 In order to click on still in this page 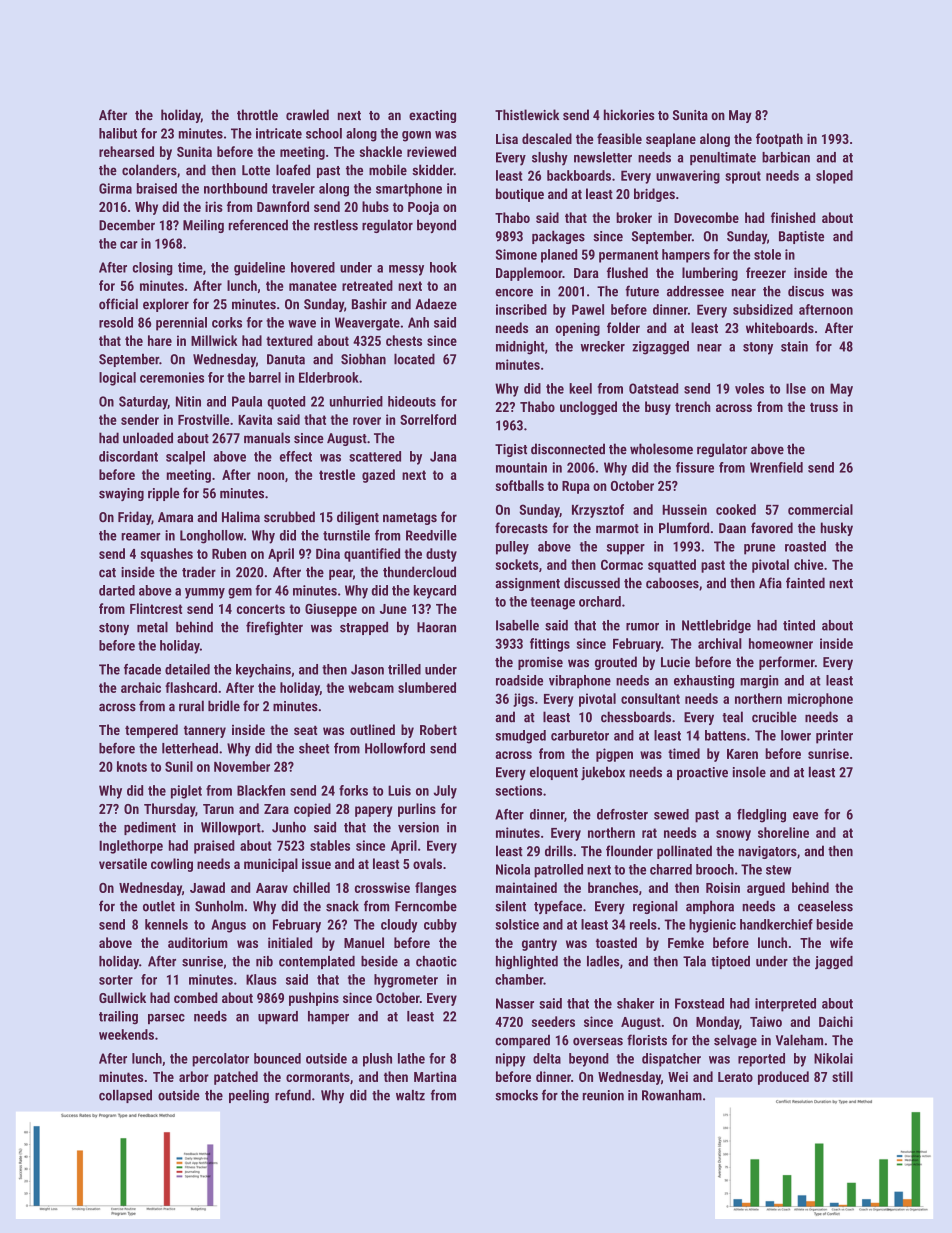, I will do `click(842, 1076)`.
